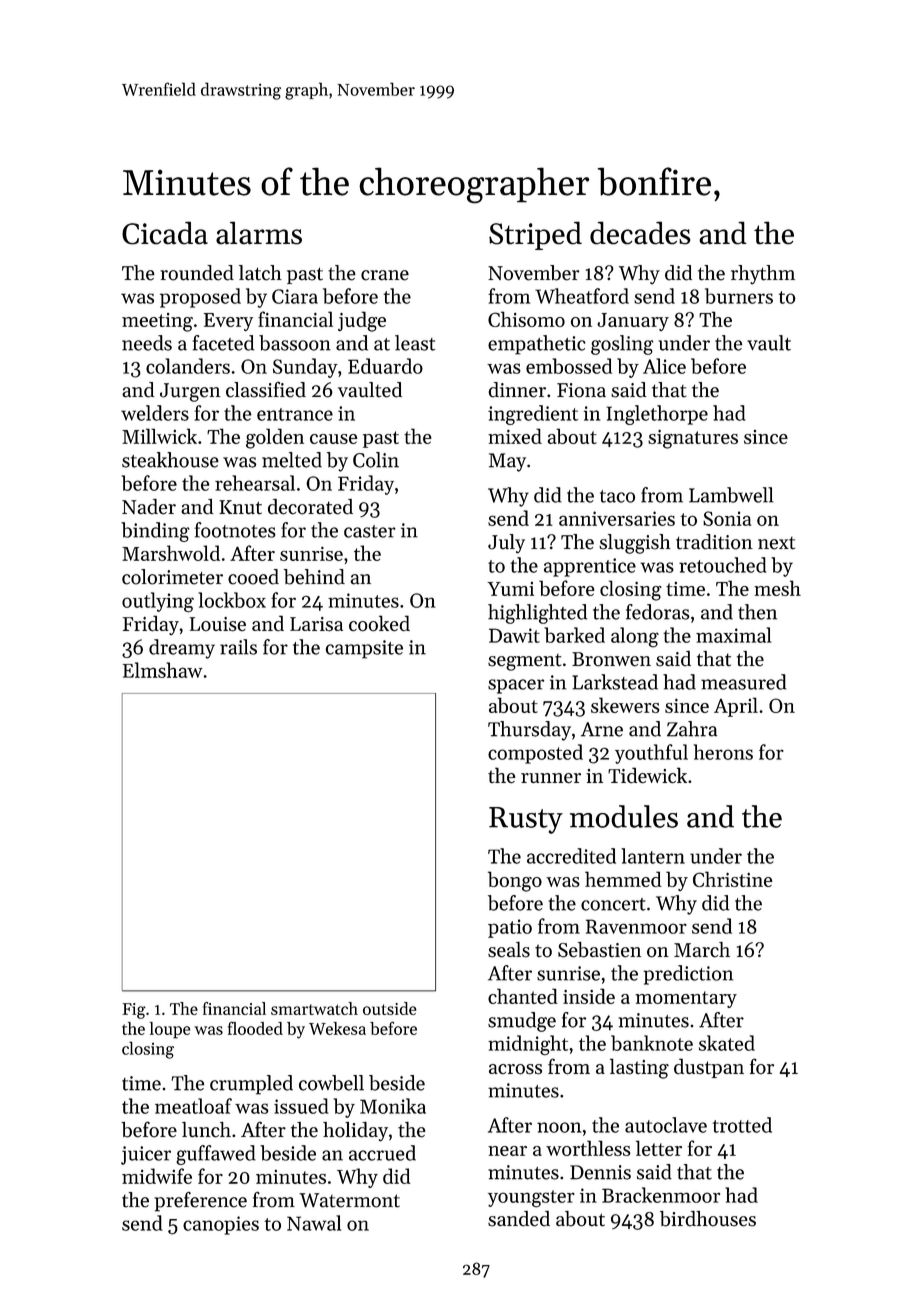  I want to click on smartwatch, so click(314, 1008).
